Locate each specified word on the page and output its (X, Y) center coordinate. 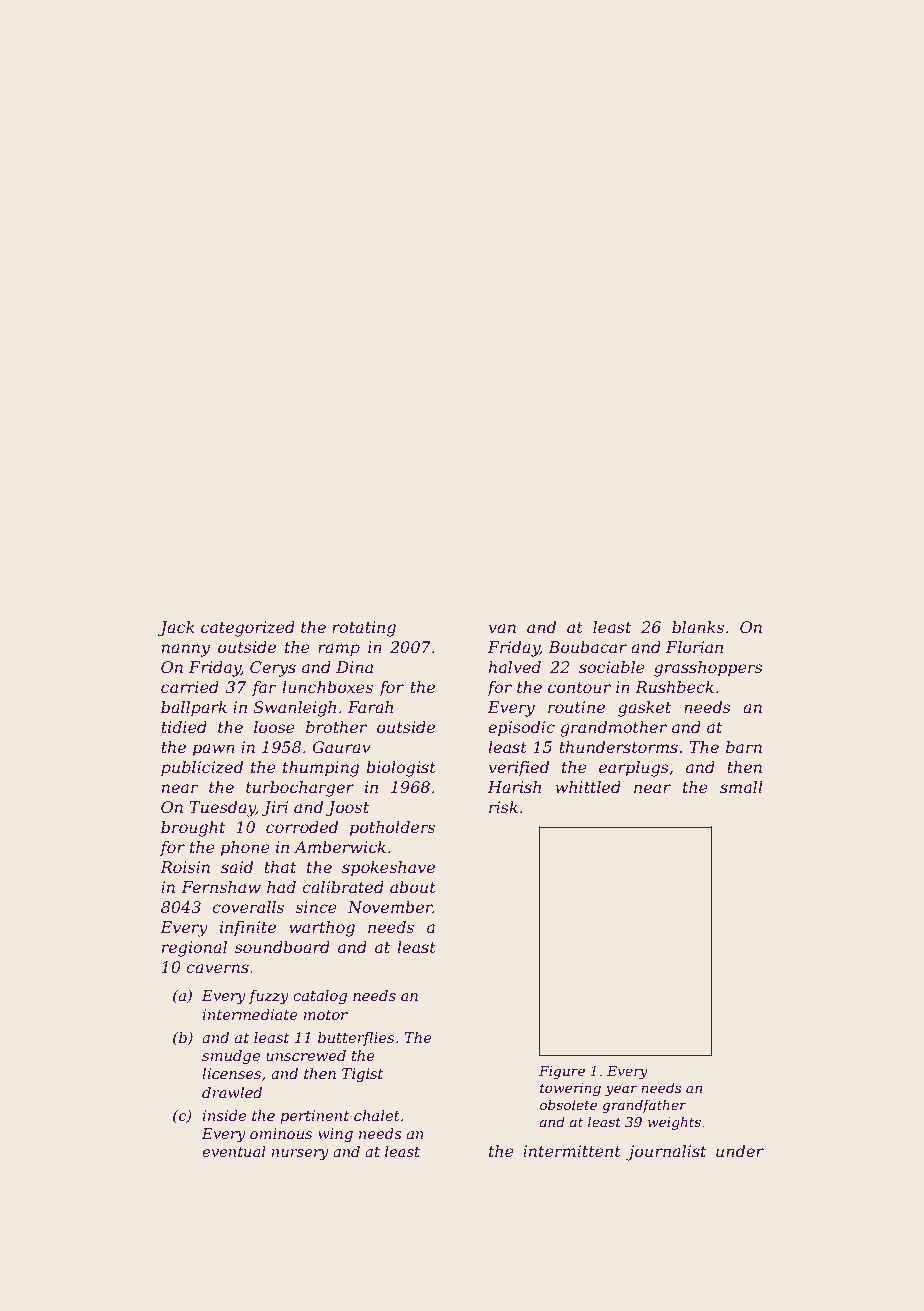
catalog (320, 997)
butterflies (356, 1039)
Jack (176, 629)
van (502, 628)
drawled (232, 1092)
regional (194, 949)
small (741, 787)
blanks (698, 627)
